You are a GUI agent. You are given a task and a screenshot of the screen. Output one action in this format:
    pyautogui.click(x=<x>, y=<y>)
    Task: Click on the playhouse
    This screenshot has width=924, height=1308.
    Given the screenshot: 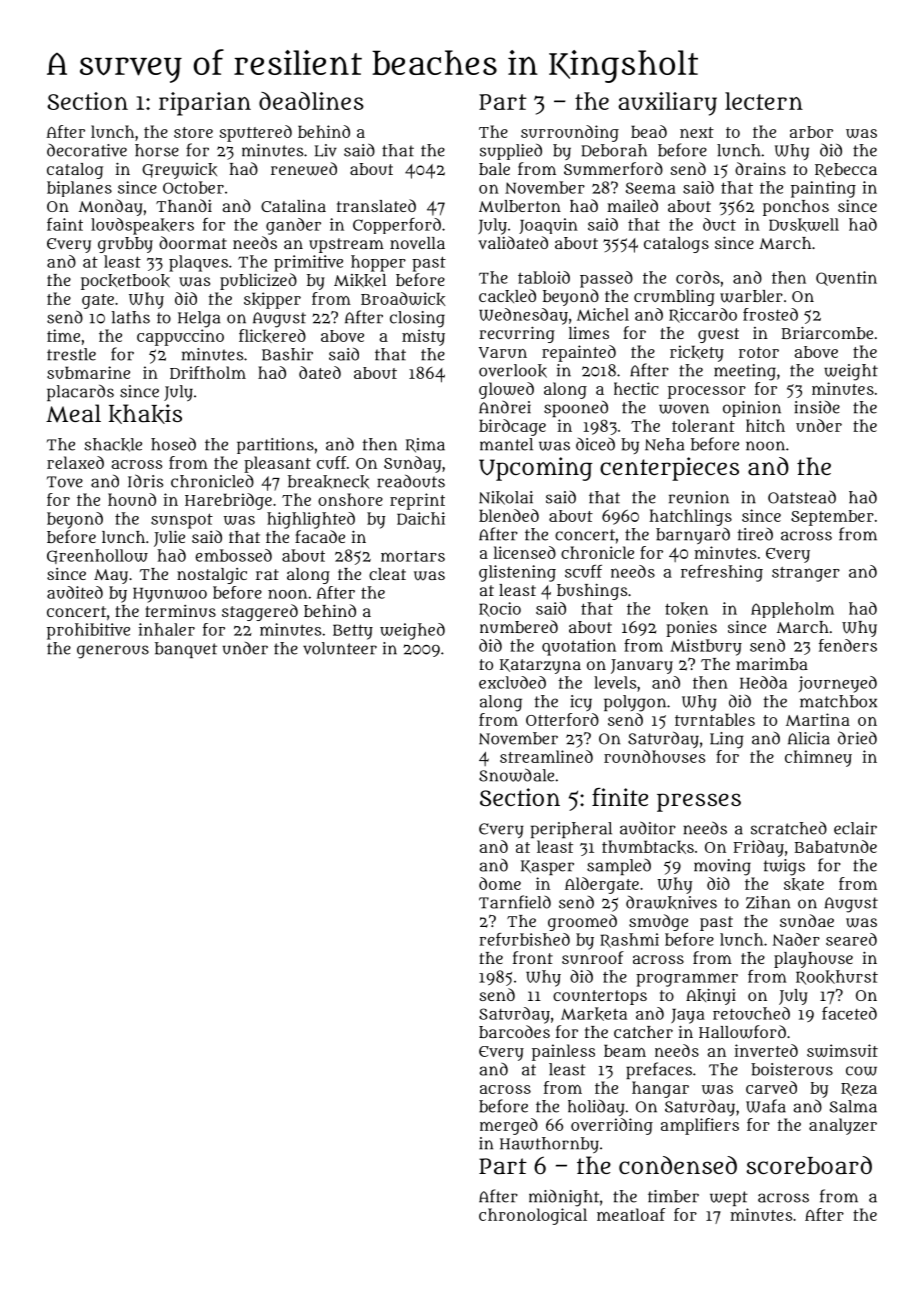 What is the action you would take?
    pyautogui.click(x=813, y=960)
